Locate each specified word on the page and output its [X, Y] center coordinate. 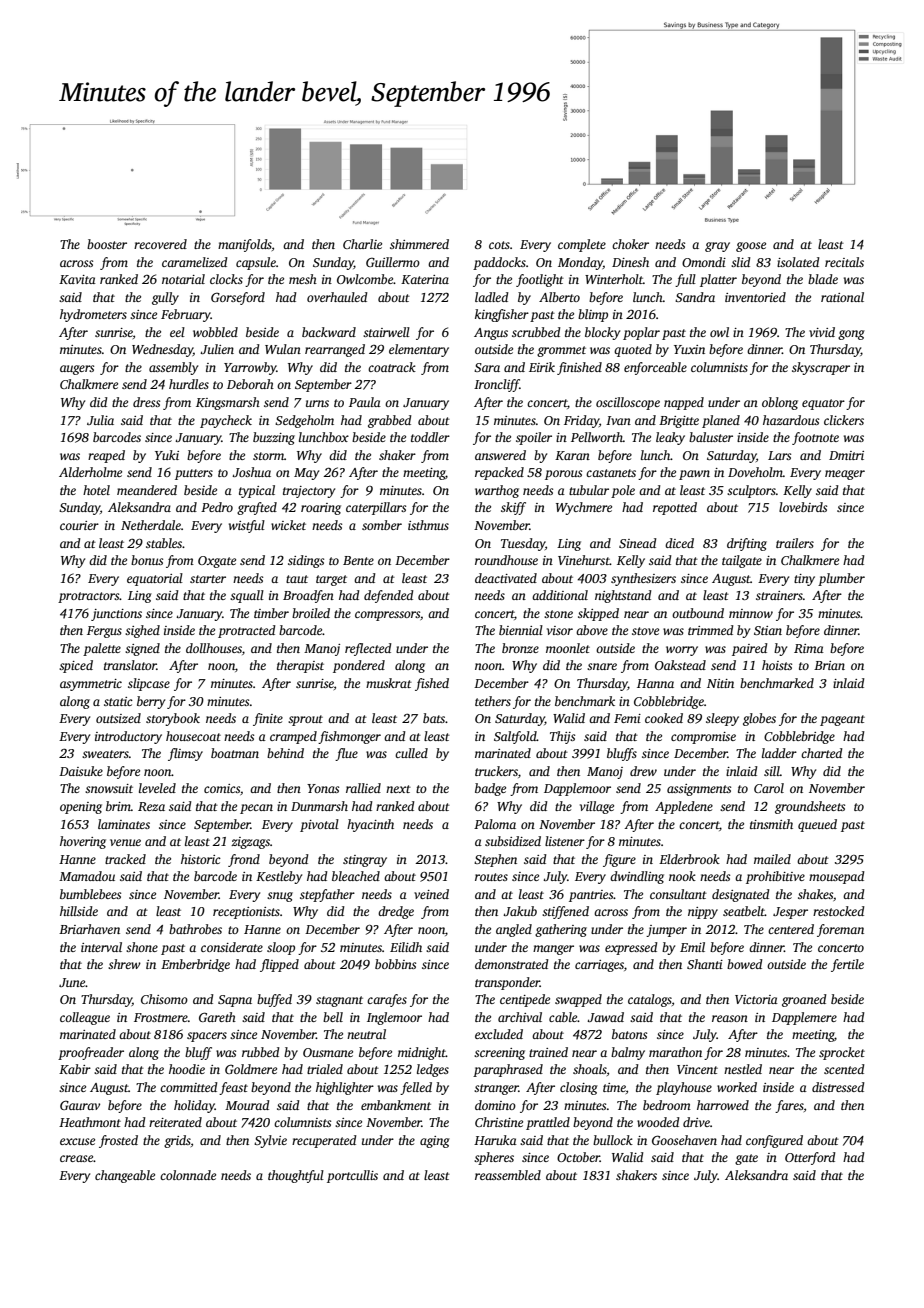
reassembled [508, 1175]
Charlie [362, 244]
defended [389, 596]
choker [630, 244]
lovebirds [803, 507]
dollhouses [214, 648]
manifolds [245, 245]
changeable [125, 1176]
